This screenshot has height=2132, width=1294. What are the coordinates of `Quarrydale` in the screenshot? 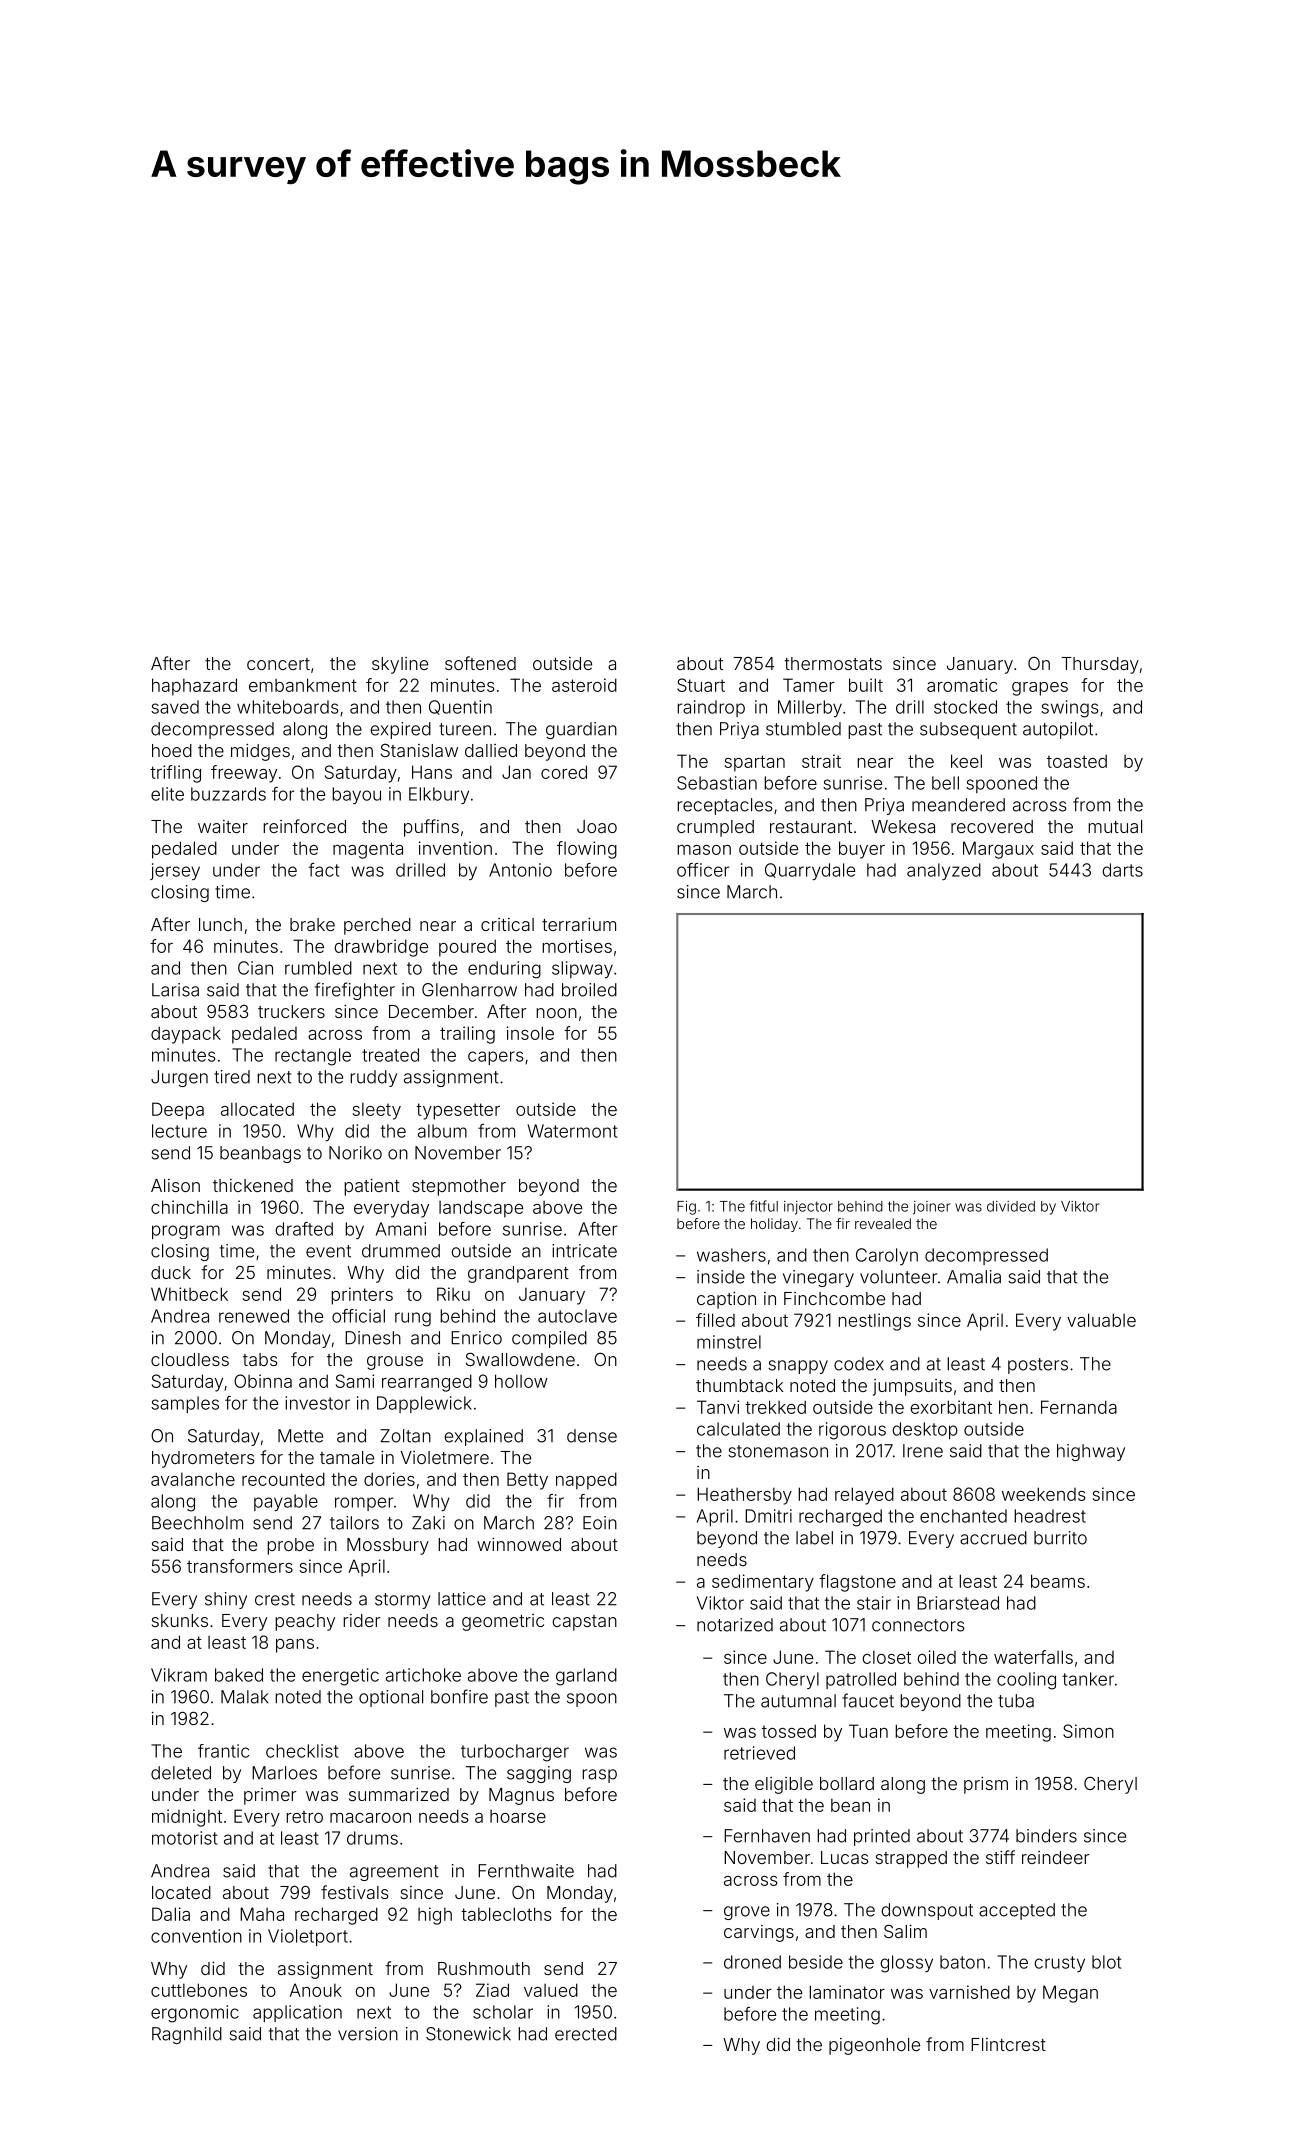 It's located at (810, 871).
